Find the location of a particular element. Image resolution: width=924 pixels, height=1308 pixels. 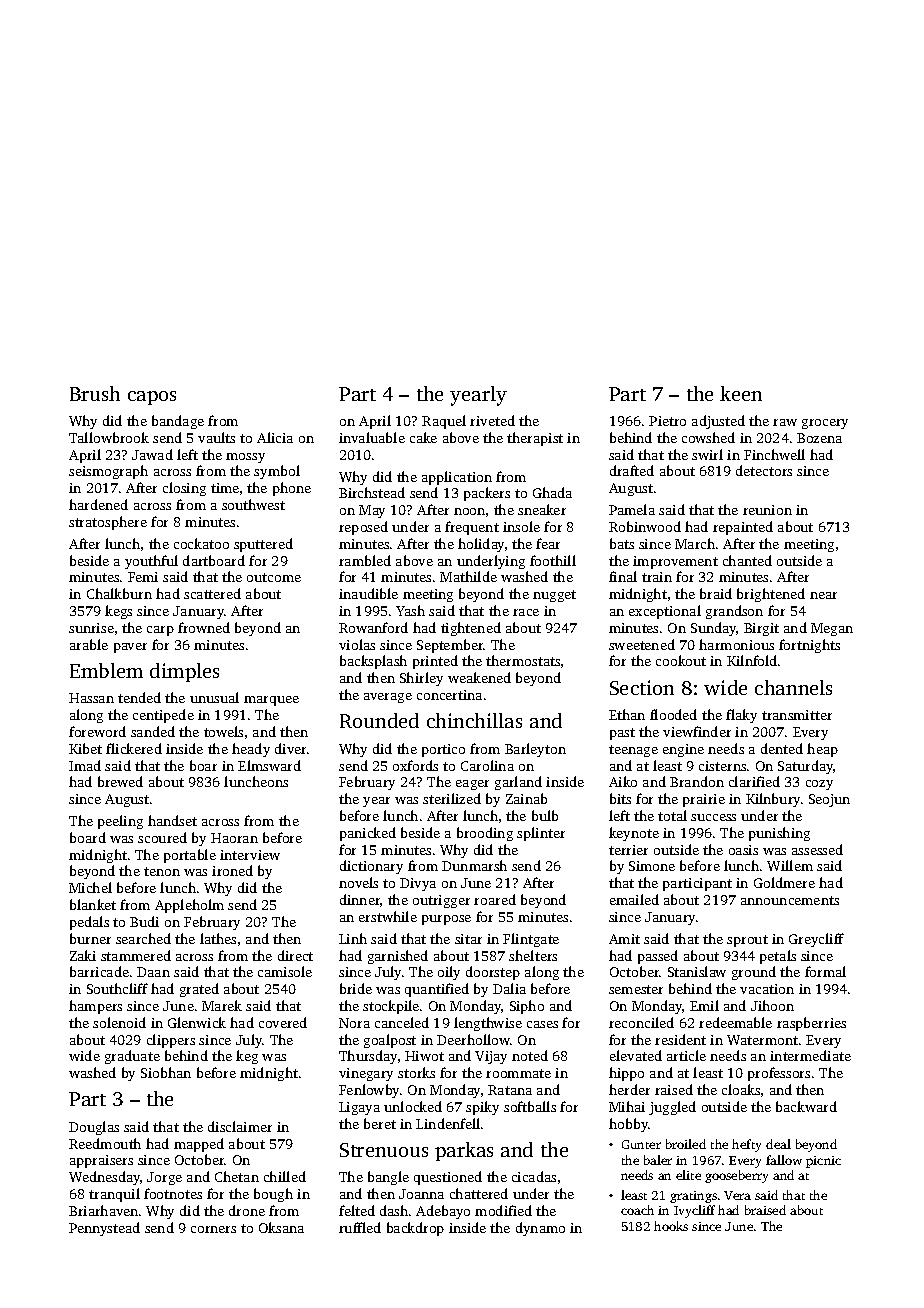

riveted is located at coordinates (492, 420).
